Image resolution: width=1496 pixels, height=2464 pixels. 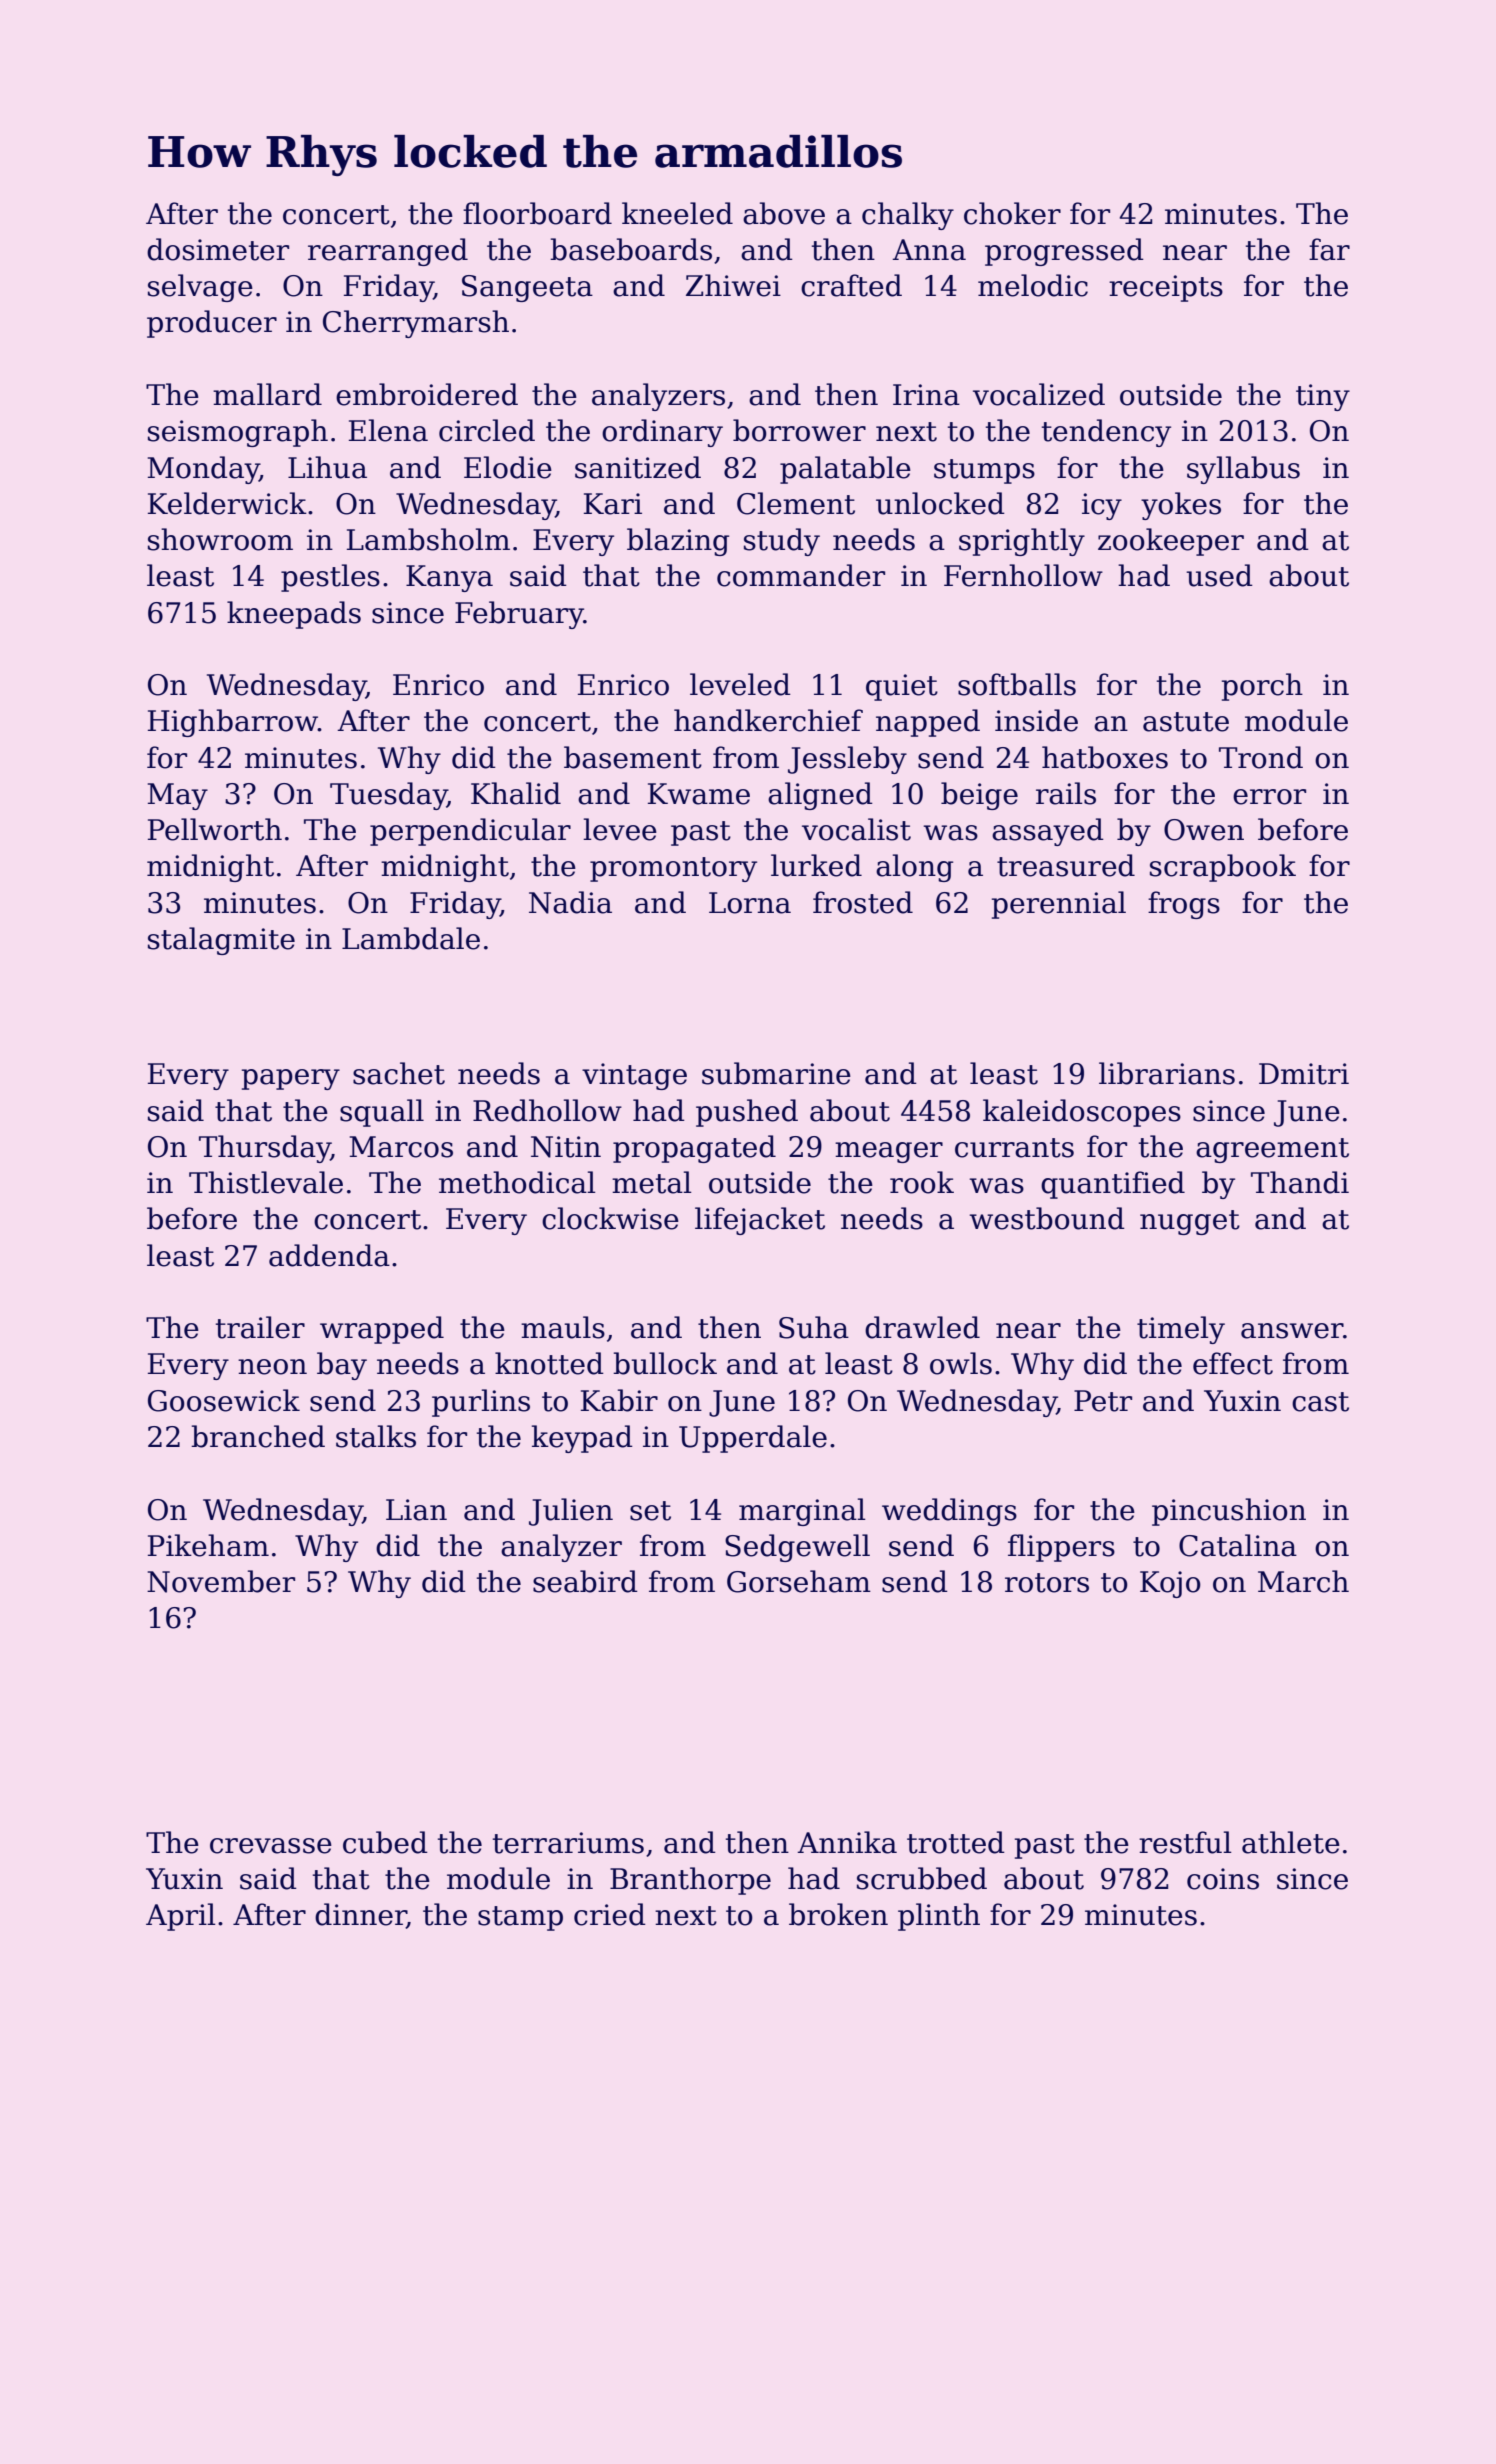 I want to click on dosimeter, so click(x=218, y=249).
